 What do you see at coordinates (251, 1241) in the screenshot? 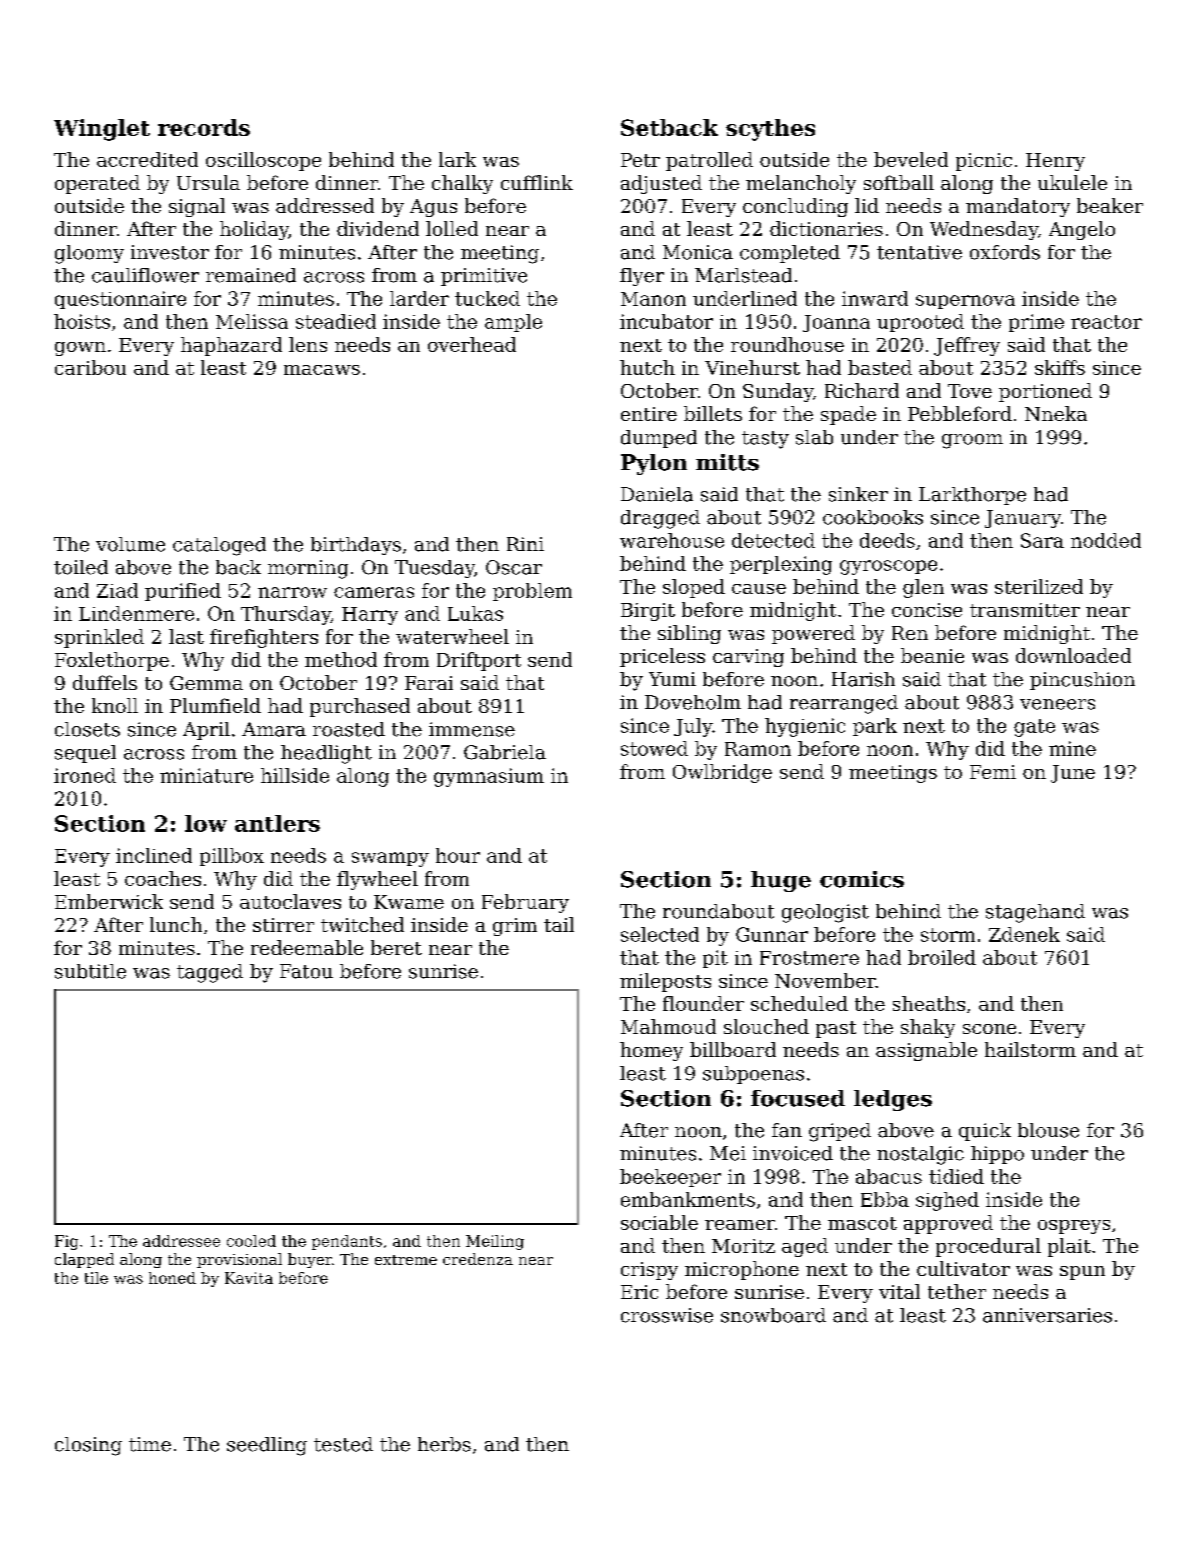
I see `cooled` at bounding box center [251, 1241].
